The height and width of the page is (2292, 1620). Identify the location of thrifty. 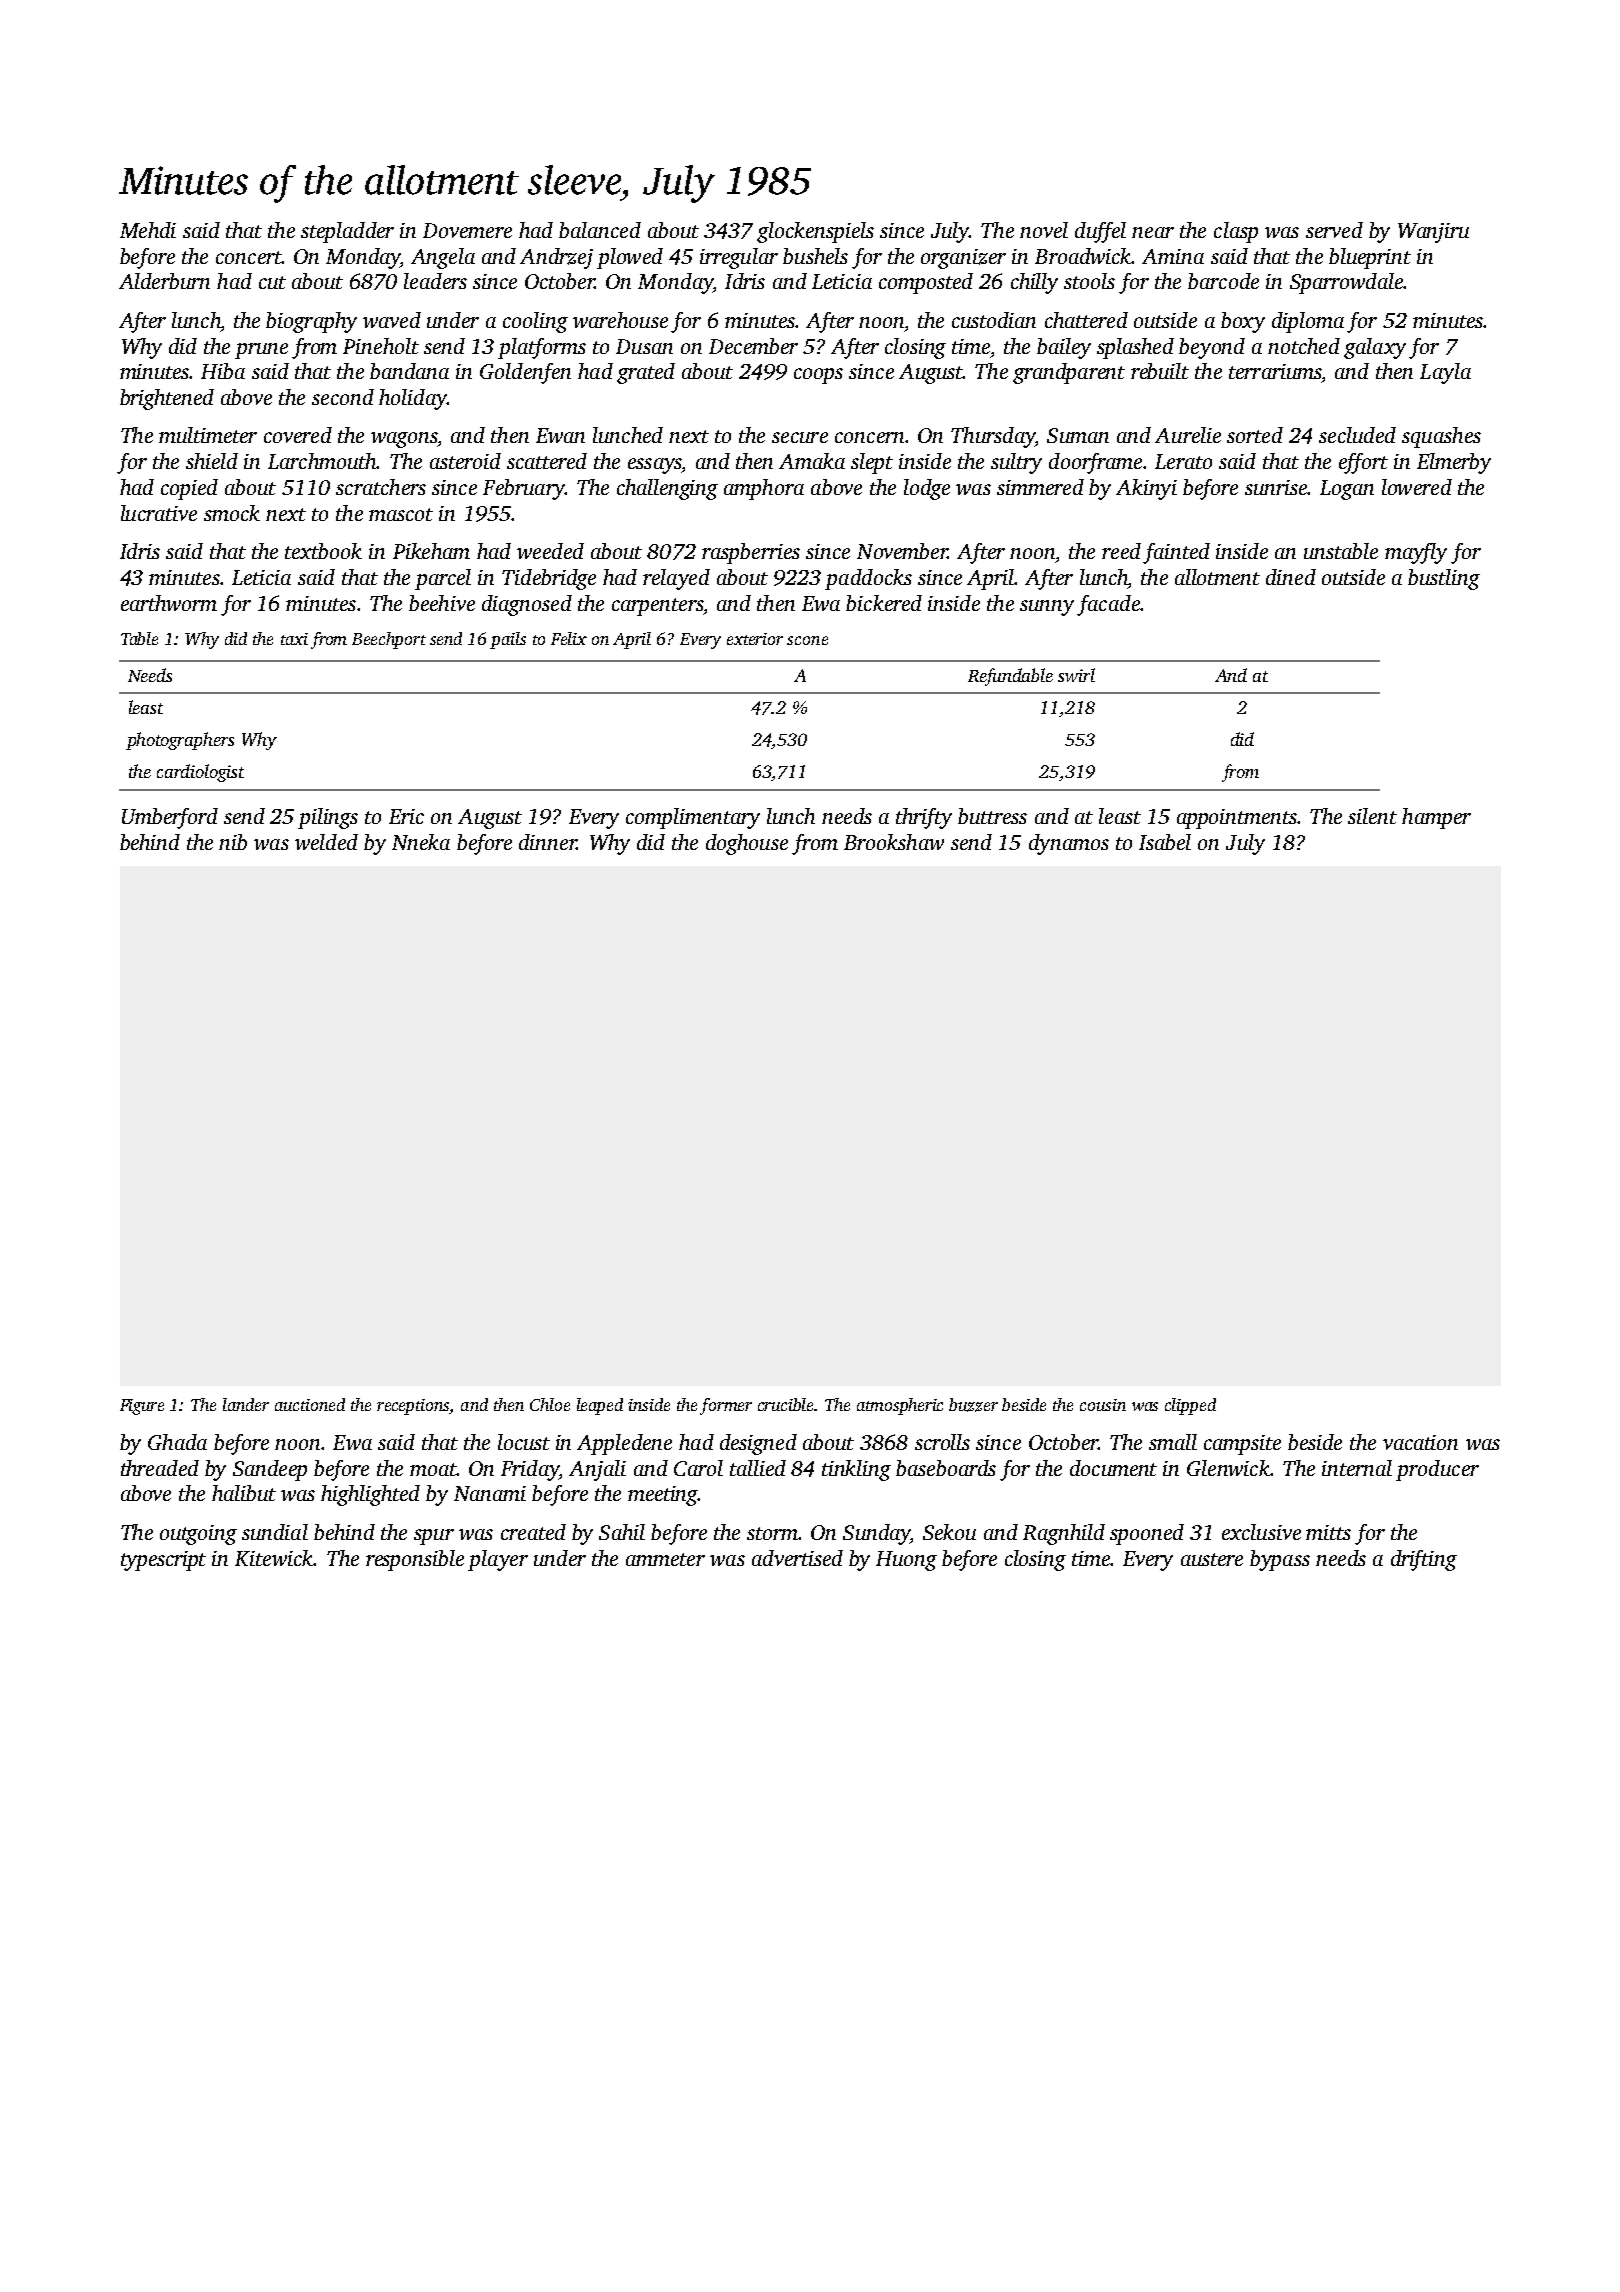
(924, 818).
